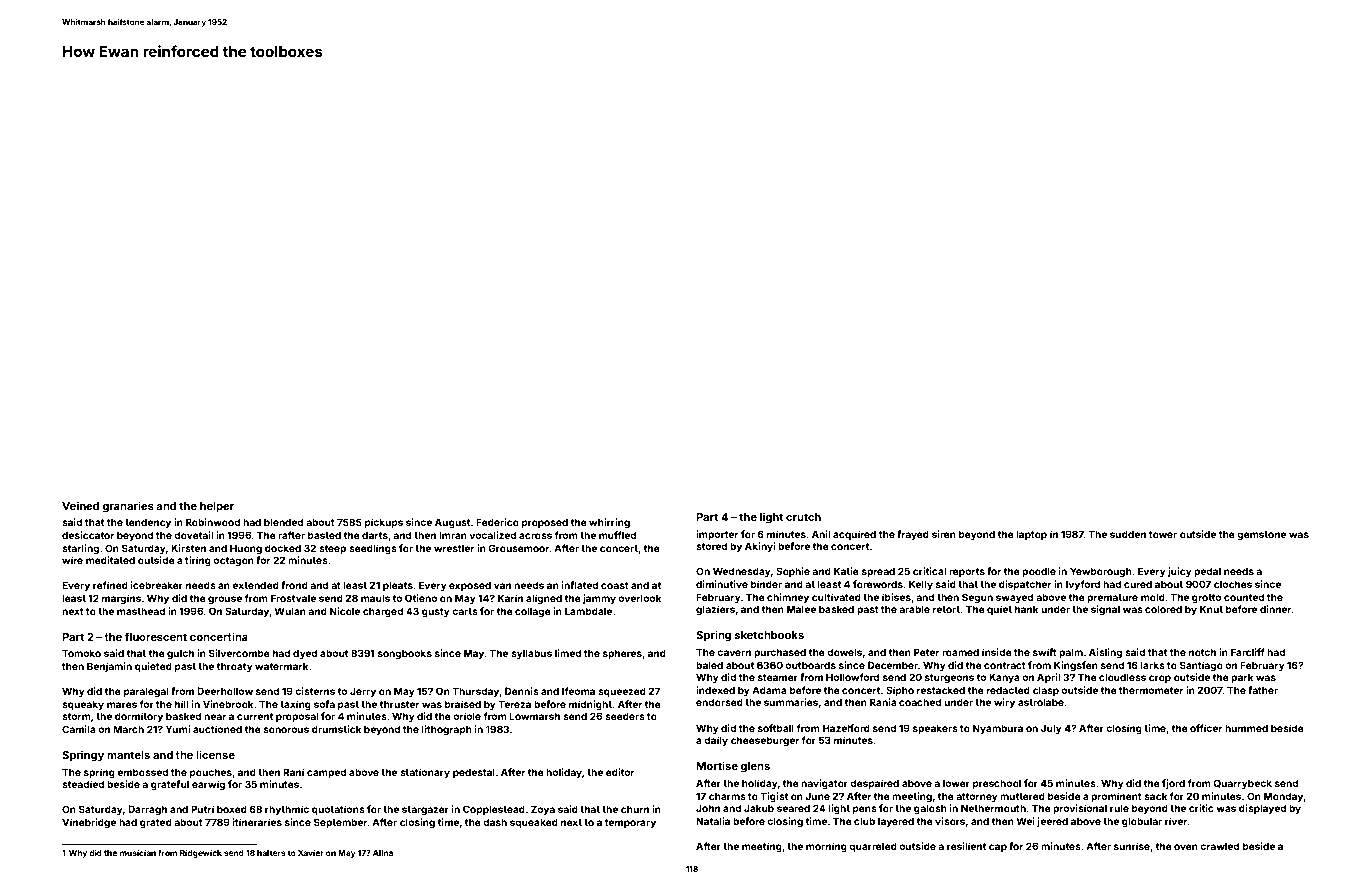  What do you see at coordinates (1101, 572) in the document?
I see `Yewborough` at bounding box center [1101, 572].
